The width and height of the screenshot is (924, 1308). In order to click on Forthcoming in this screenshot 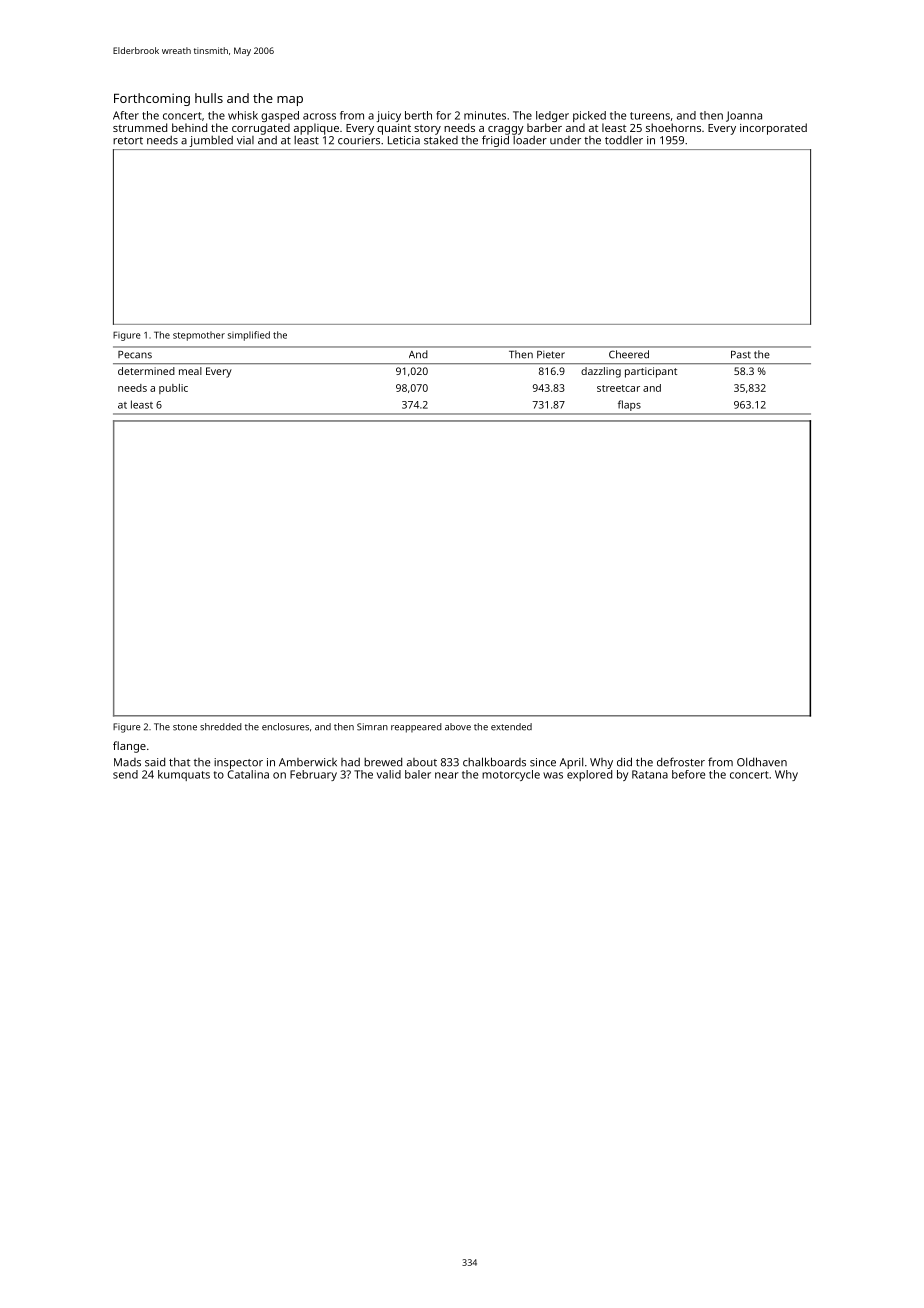, I will do `click(152, 99)`.
